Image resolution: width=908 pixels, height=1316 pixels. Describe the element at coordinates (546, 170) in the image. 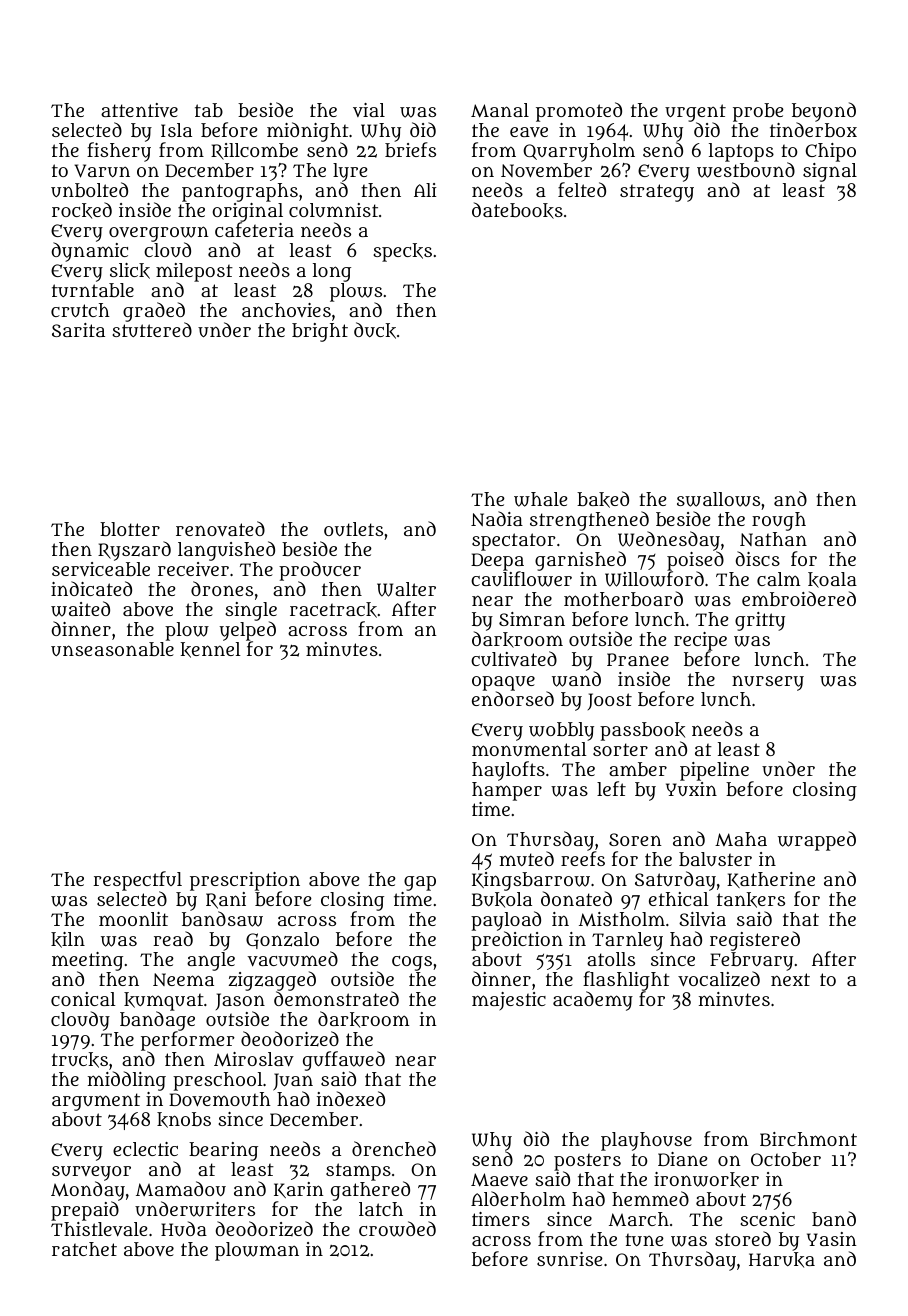

I see `November` at that location.
